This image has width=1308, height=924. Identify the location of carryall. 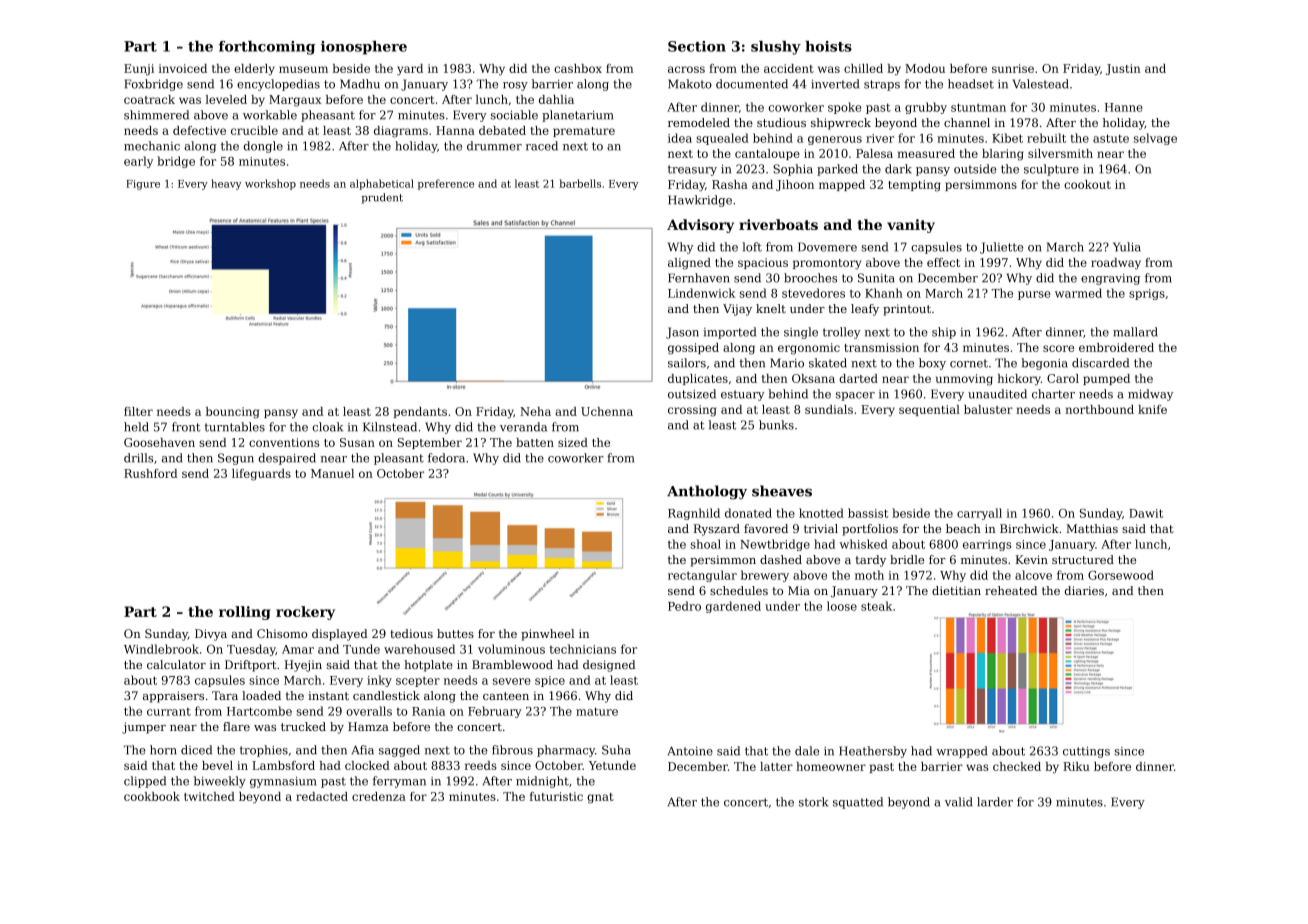
(979, 514).
